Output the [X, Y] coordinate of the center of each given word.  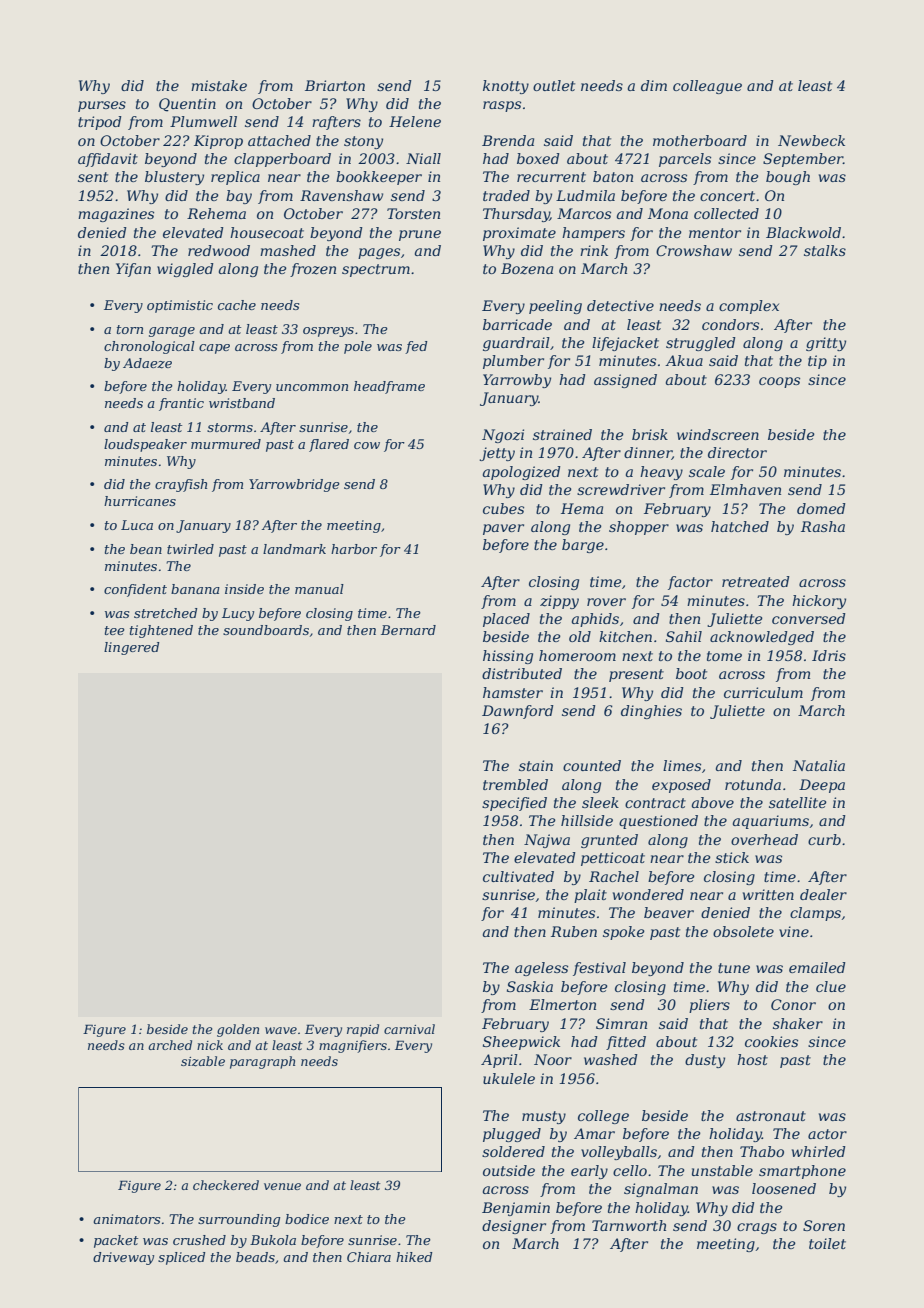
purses [102, 106]
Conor [793, 1004]
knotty [506, 87]
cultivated [518, 876]
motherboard [700, 140]
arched [170, 1045]
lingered [132, 648]
